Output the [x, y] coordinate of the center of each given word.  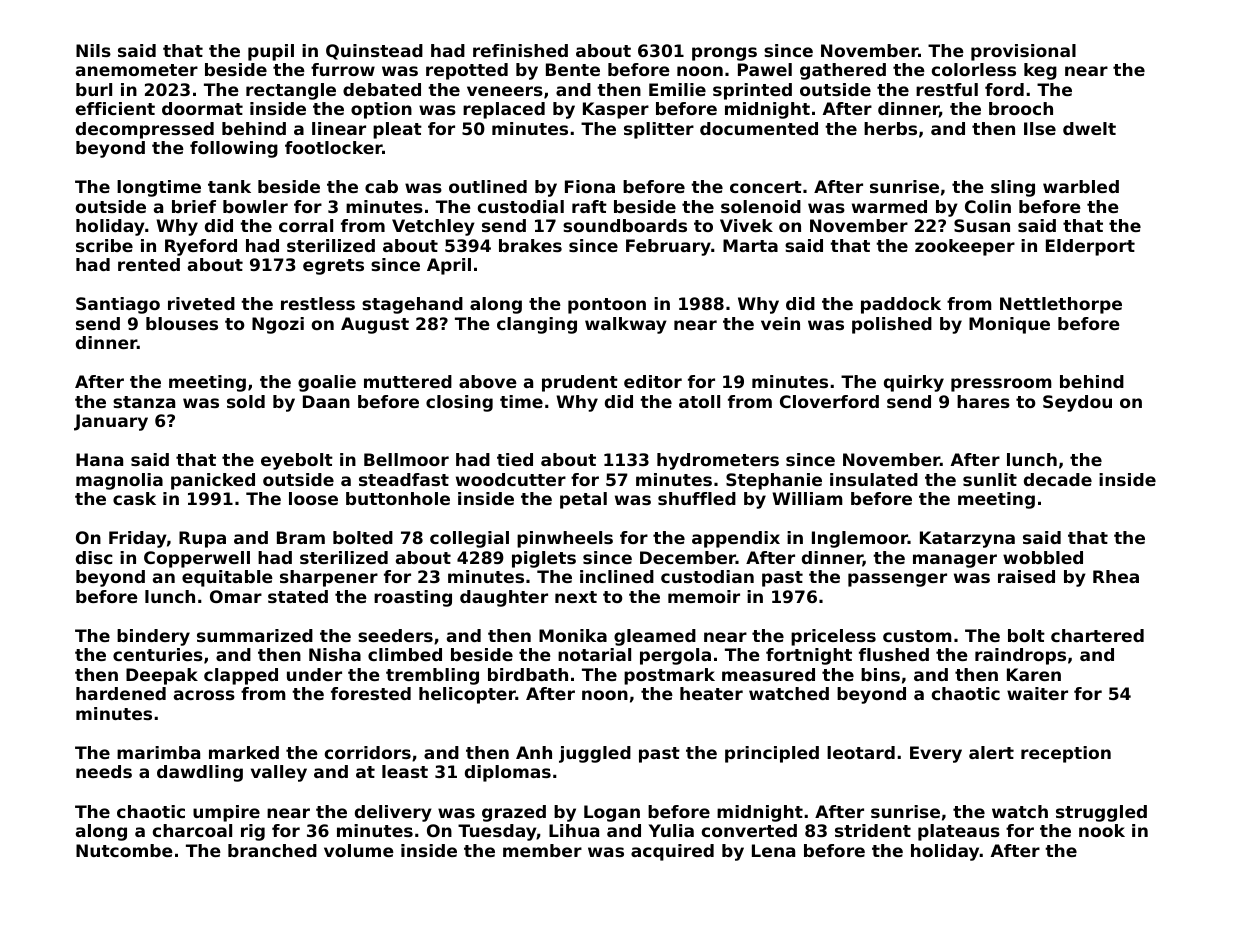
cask [134, 498]
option [381, 110]
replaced [504, 110]
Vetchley [433, 227]
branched [272, 850]
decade [1058, 479]
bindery [153, 637]
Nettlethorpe [1061, 305]
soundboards [625, 225]
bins [880, 674]
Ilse [1040, 128]
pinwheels [565, 539]
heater [711, 693]
